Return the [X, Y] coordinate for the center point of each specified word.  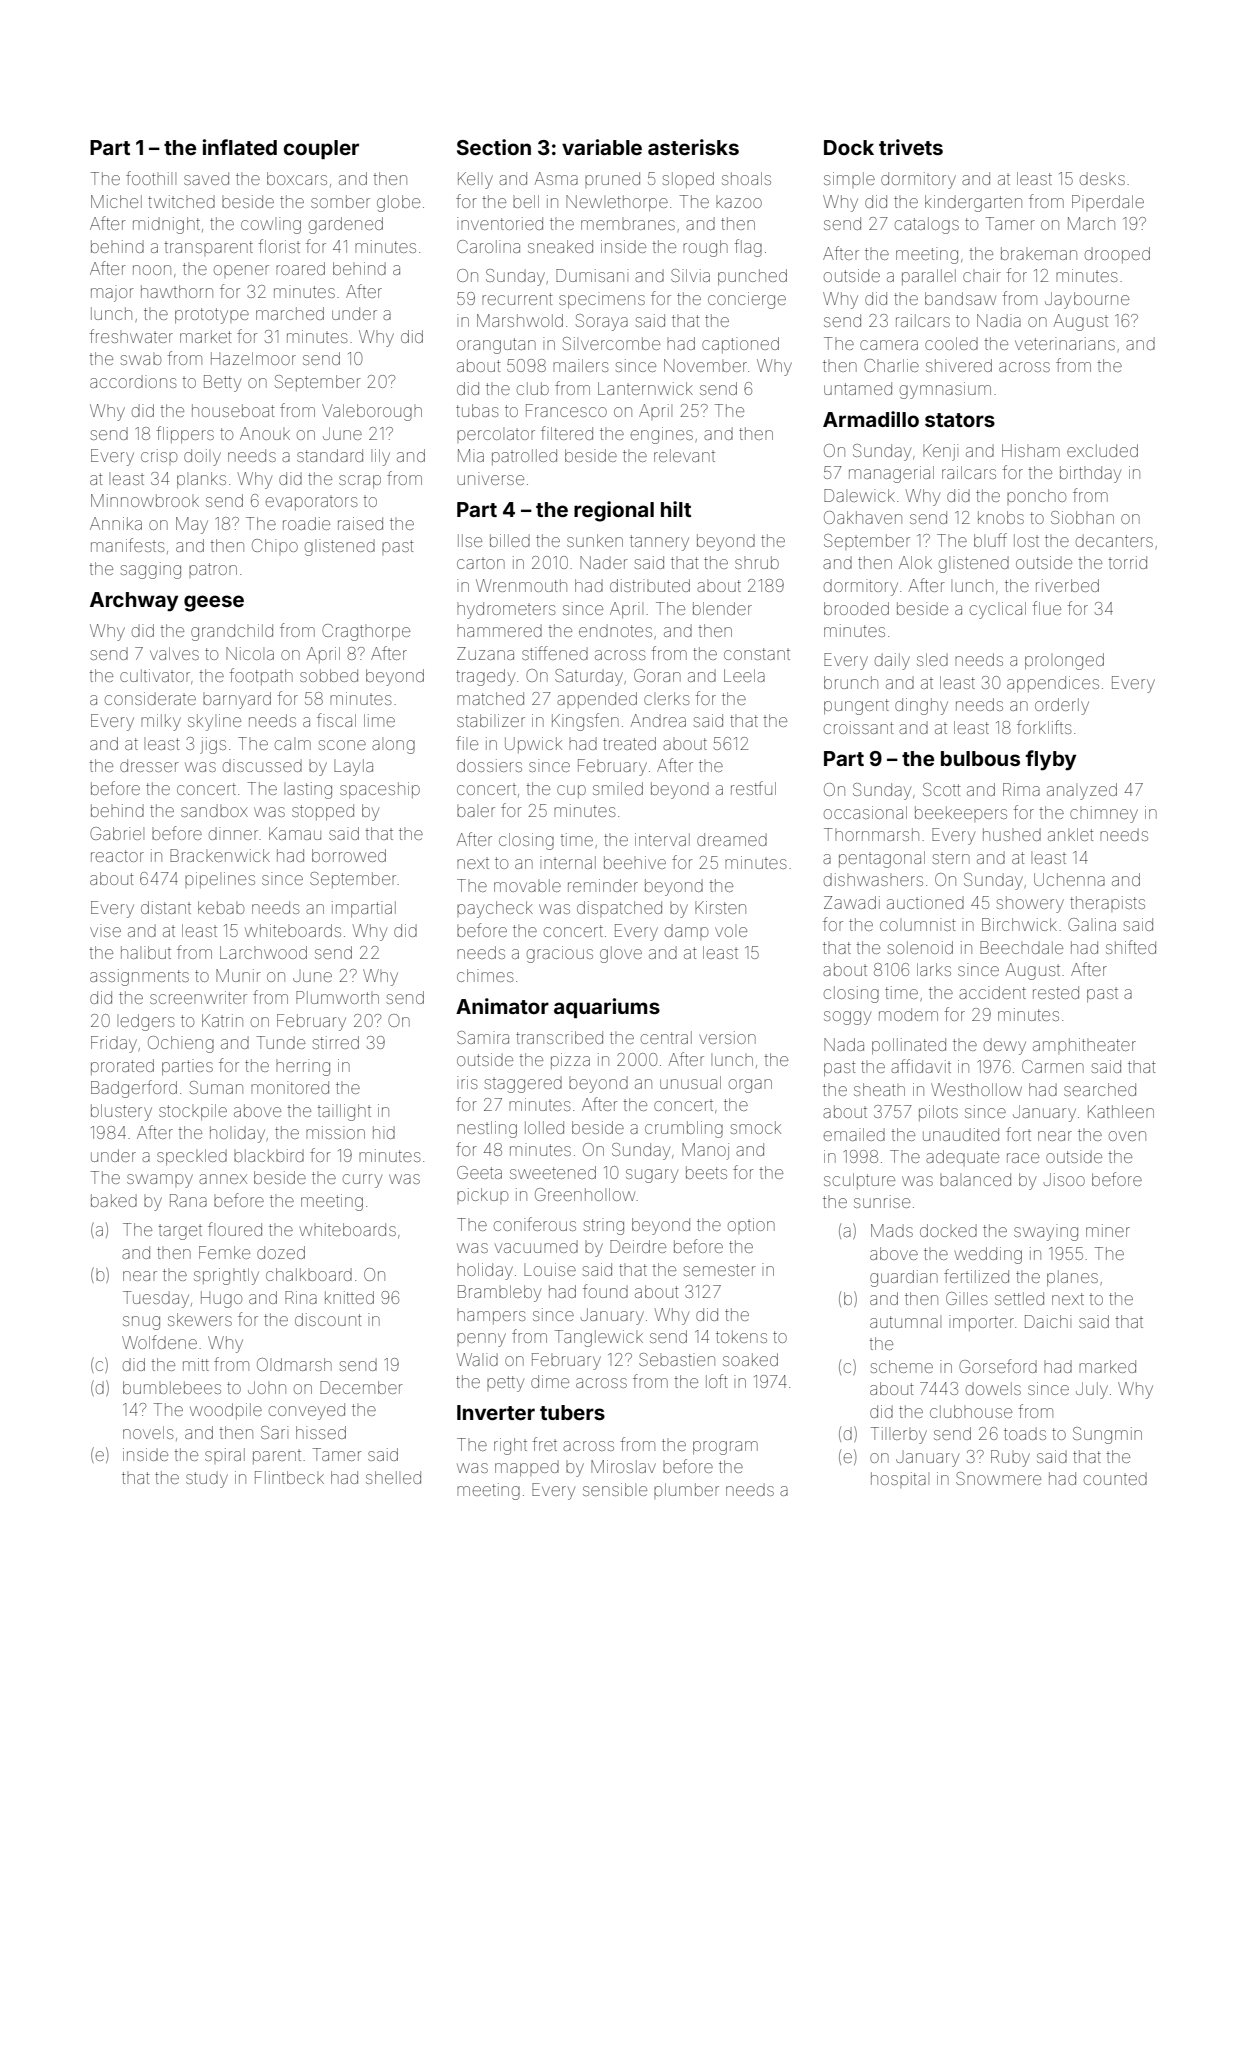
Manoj [705, 1151]
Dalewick [859, 495]
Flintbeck [289, 1477]
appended [597, 700]
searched [1100, 1089]
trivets [911, 147]
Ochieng [181, 1044]
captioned [740, 345]
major [112, 293]
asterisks [693, 147]
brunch [851, 682]
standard [330, 455]
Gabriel [115, 833]
